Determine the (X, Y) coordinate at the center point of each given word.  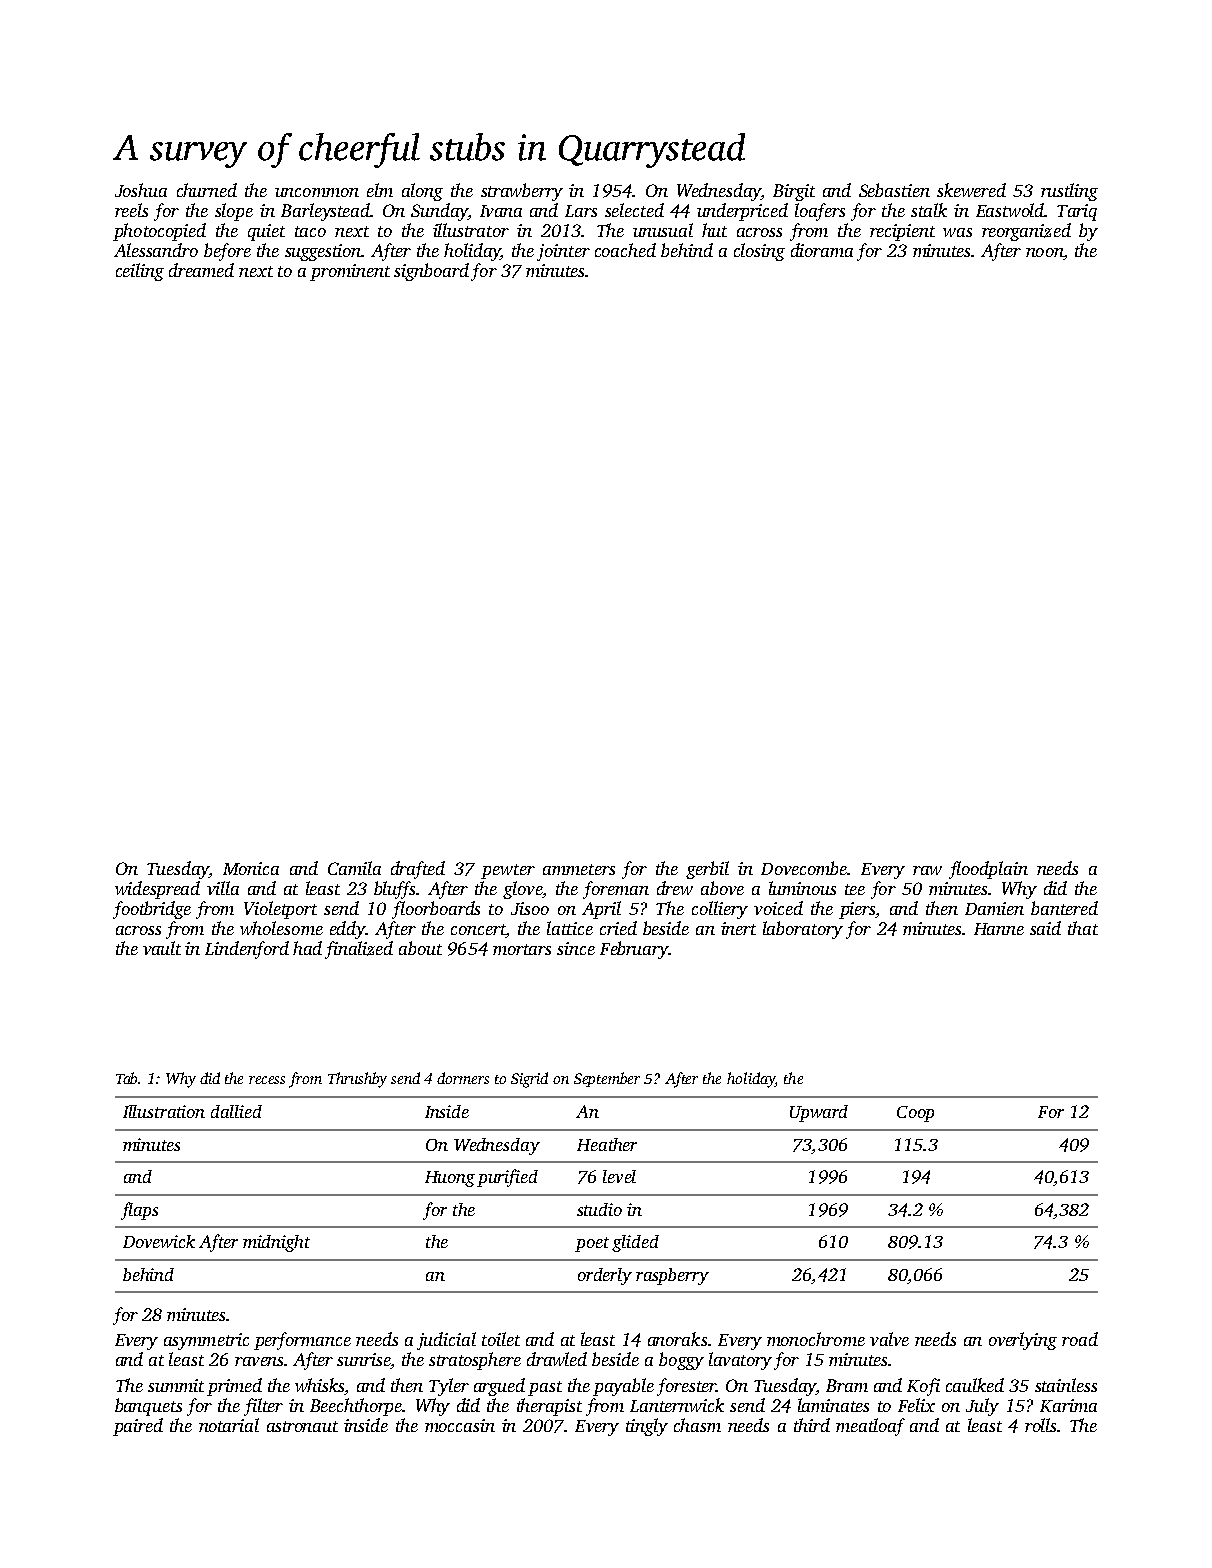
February (634, 950)
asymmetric (206, 1341)
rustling (1069, 192)
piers (857, 910)
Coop (915, 1114)
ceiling (140, 272)
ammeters (579, 869)
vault (162, 948)
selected (634, 210)
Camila (354, 868)
